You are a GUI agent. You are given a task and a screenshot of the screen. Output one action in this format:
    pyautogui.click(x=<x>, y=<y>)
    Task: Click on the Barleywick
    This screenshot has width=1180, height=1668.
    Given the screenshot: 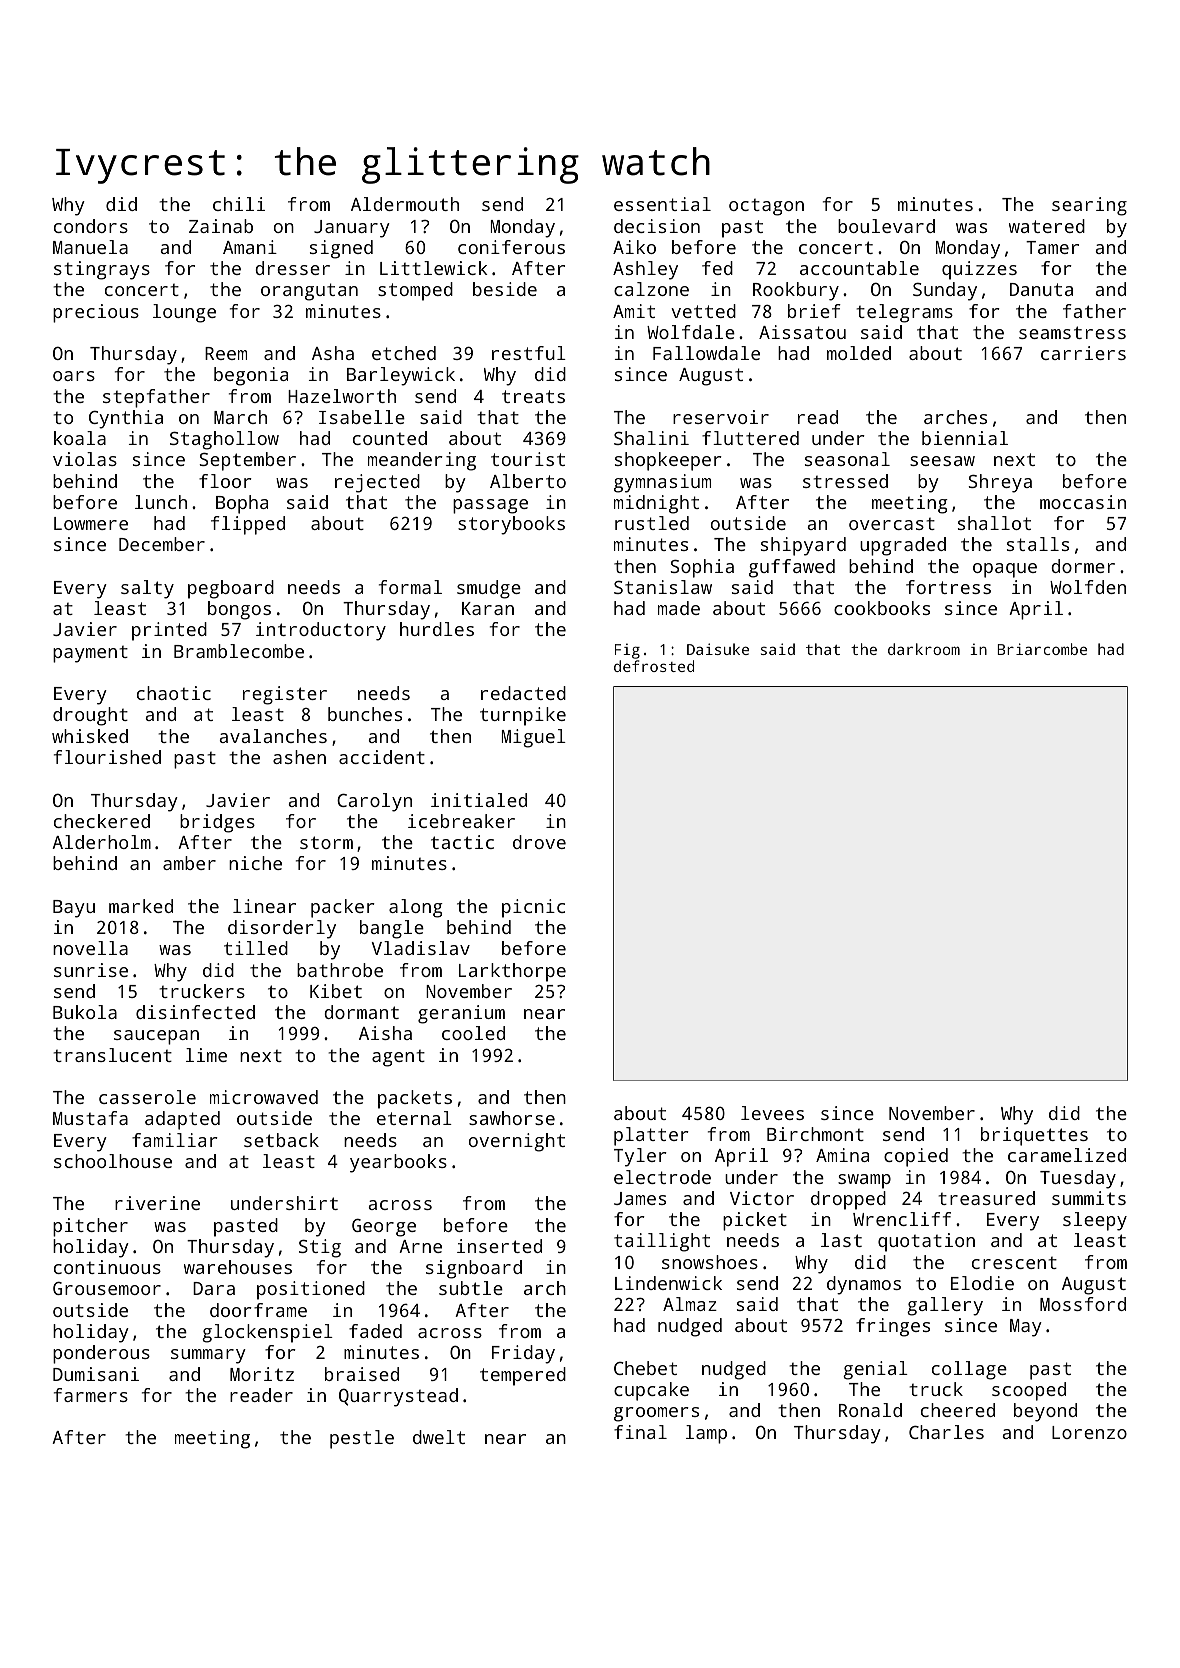 What is the action you would take?
    pyautogui.click(x=401, y=376)
